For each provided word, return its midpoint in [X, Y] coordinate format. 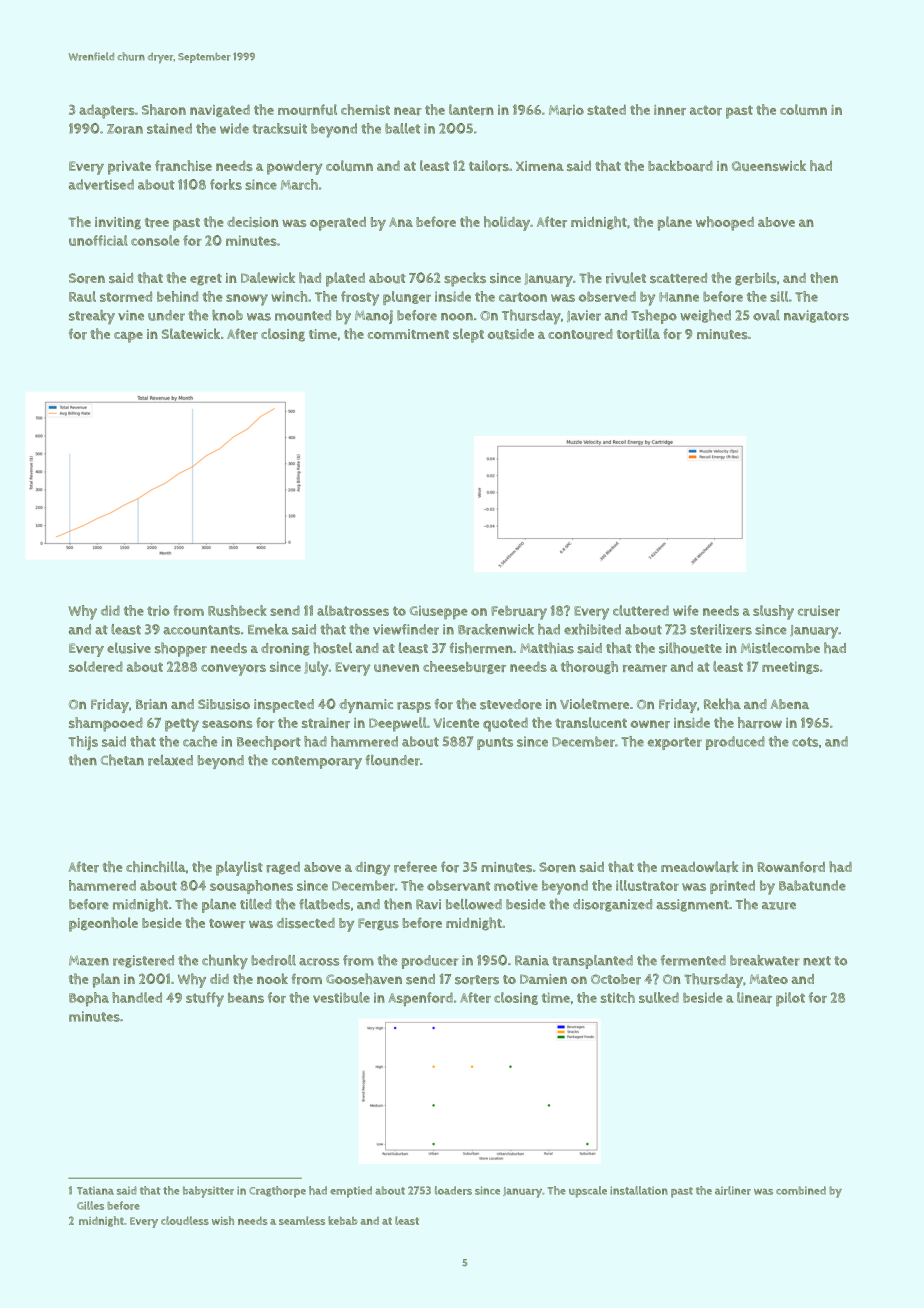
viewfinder [406, 629]
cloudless [185, 1220]
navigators [816, 316]
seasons [227, 724]
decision [252, 222]
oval [766, 315]
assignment [692, 905]
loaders [453, 1190]
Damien [543, 979]
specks [465, 279]
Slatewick [191, 333]
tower [227, 924]
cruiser [819, 610]
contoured [580, 334]
